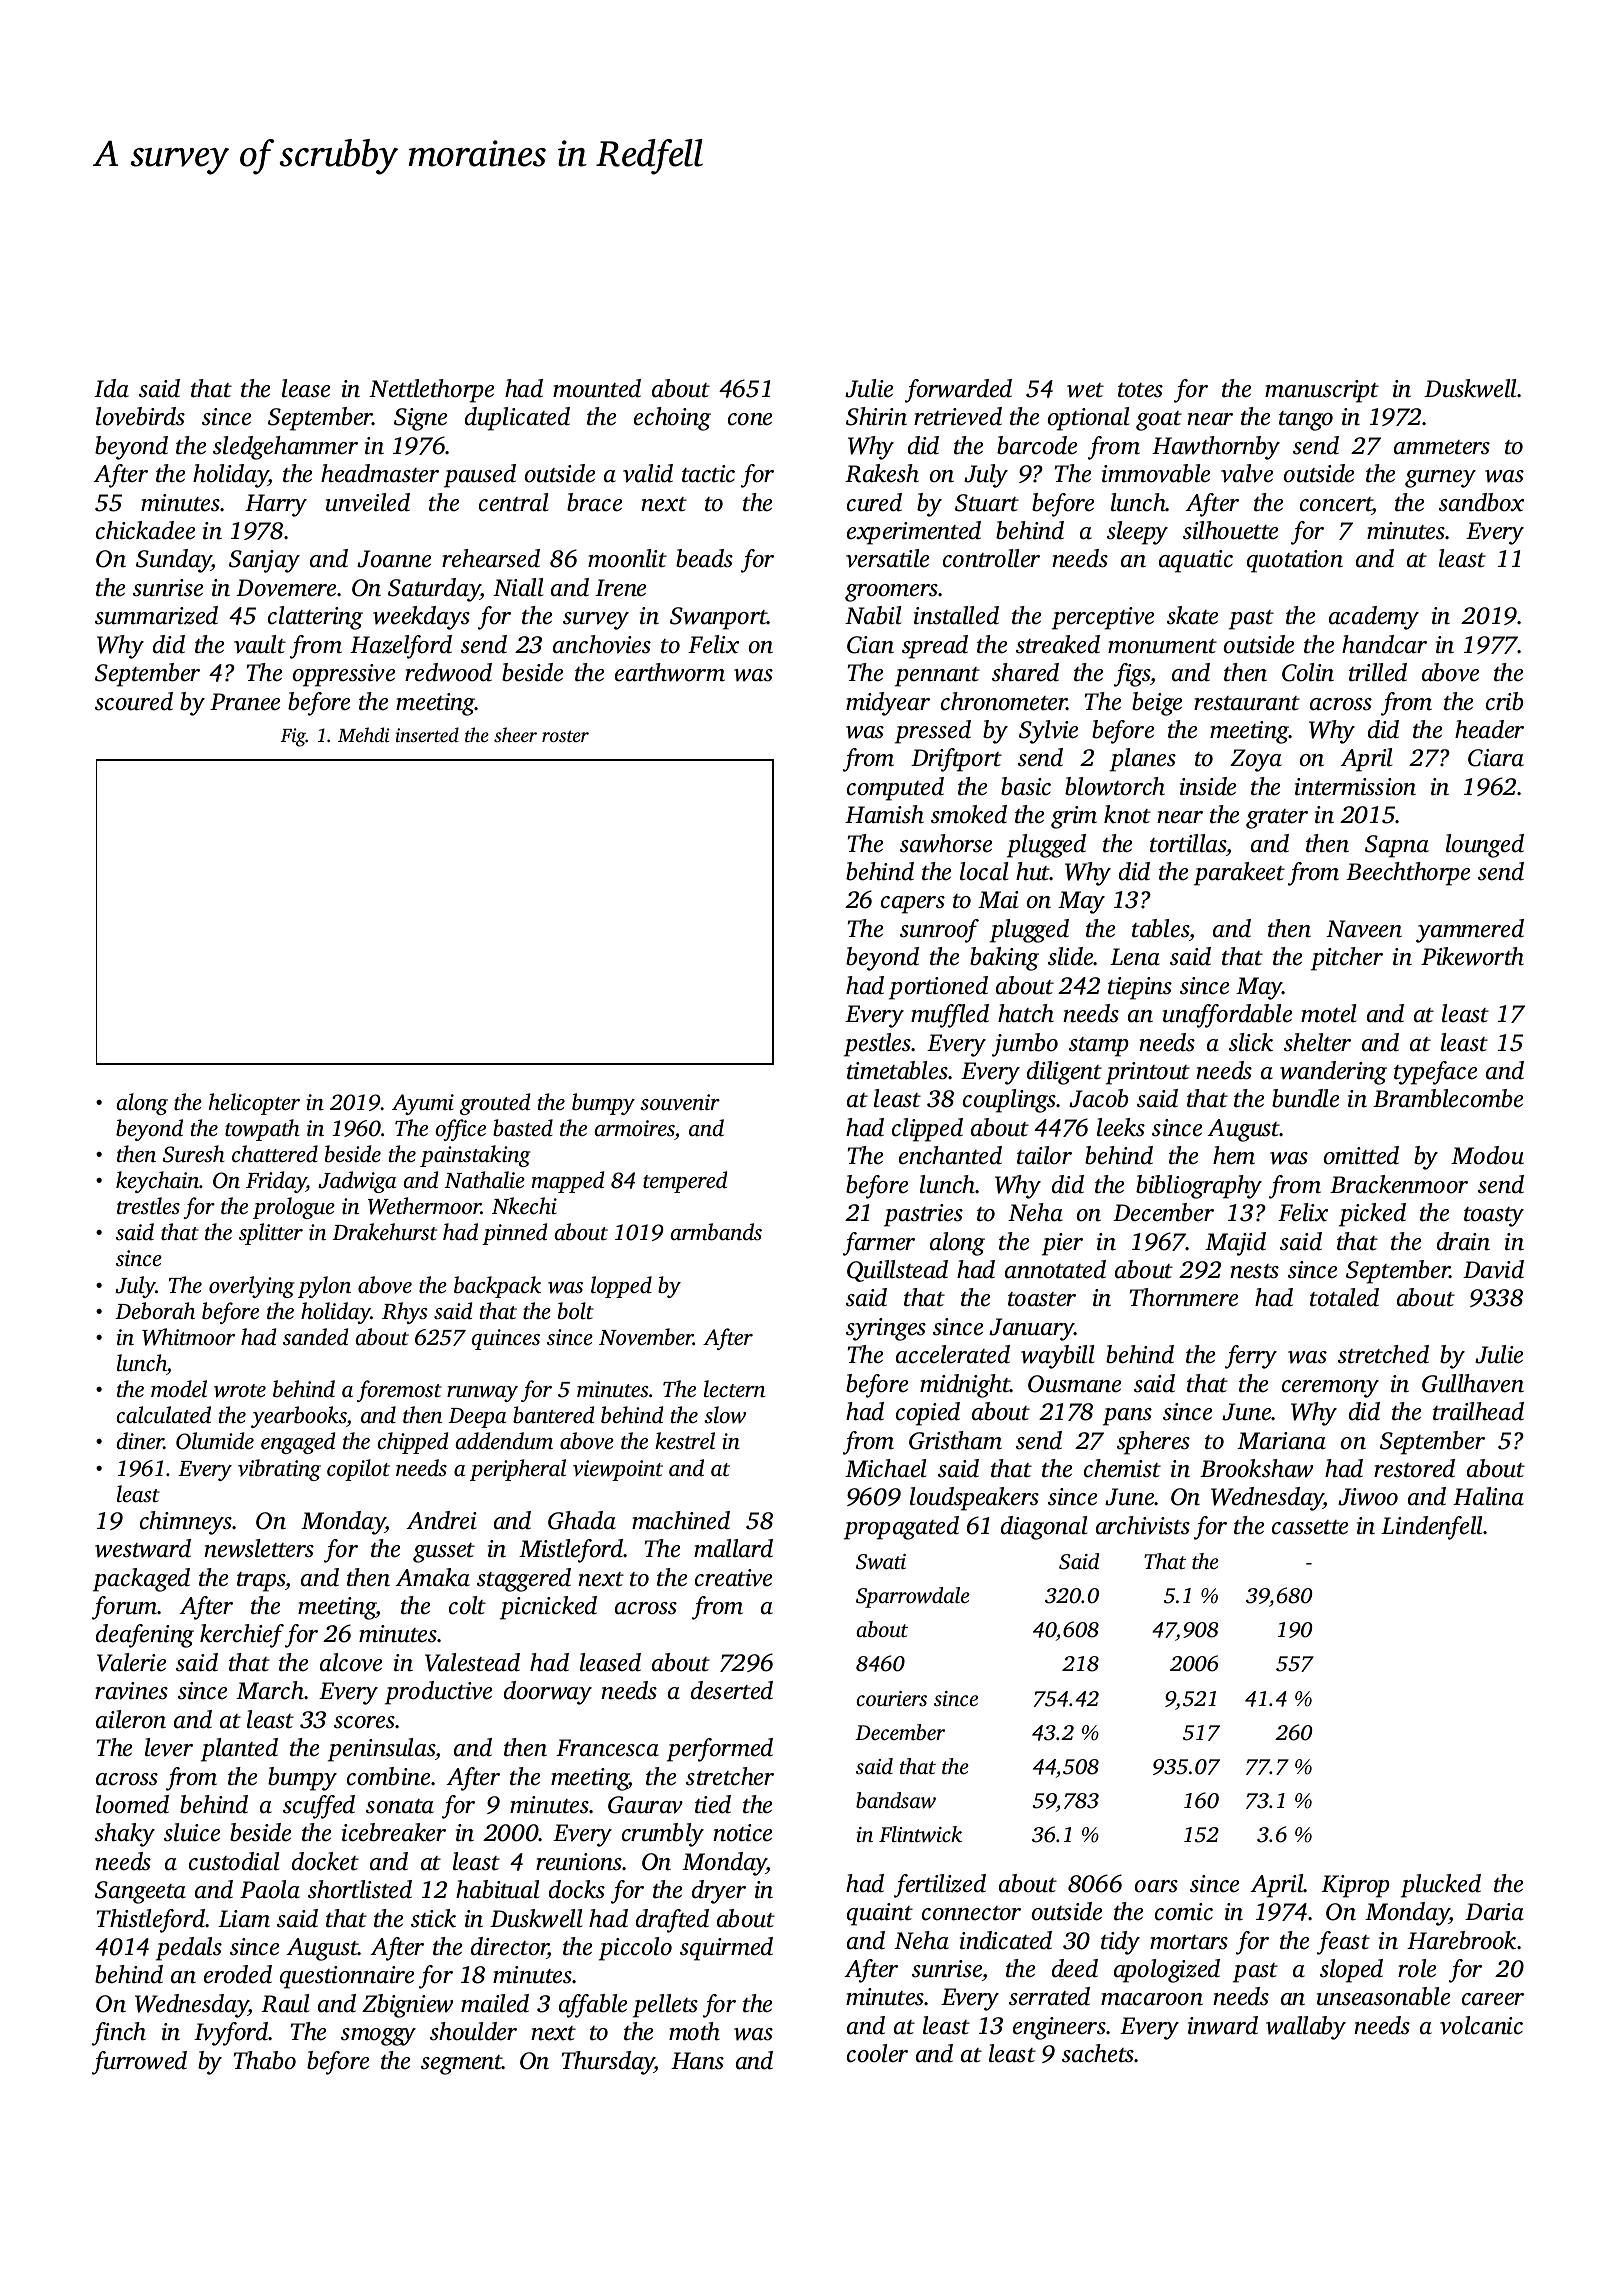  I want to click on armoires, so click(635, 1128).
